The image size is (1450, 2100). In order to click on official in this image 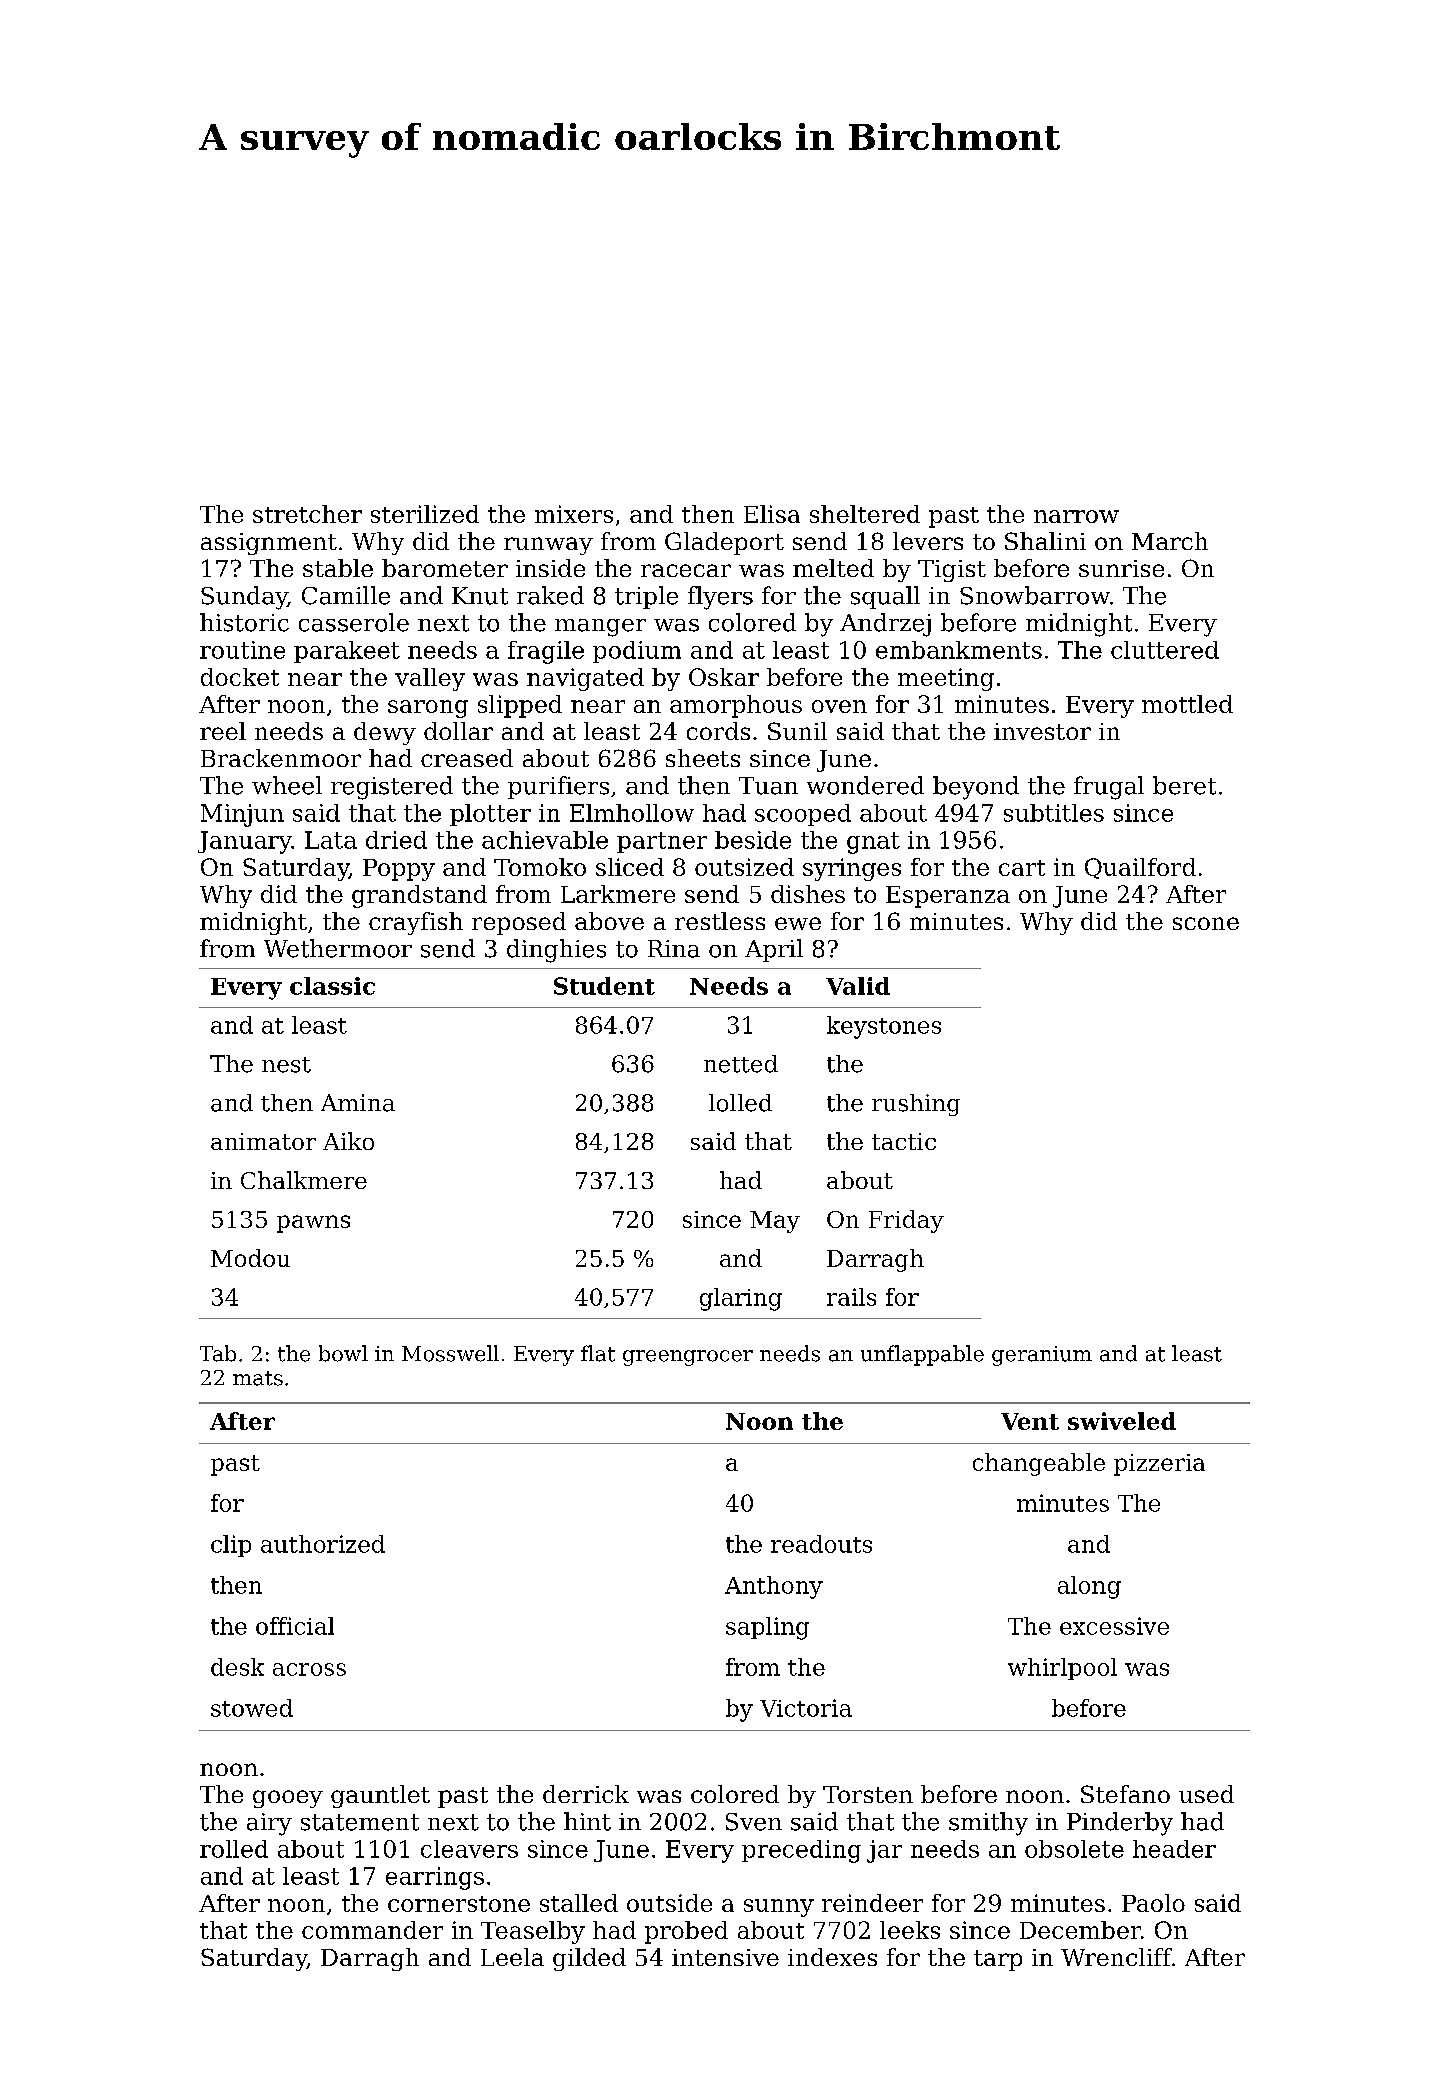, I will do `click(295, 1626)`.
